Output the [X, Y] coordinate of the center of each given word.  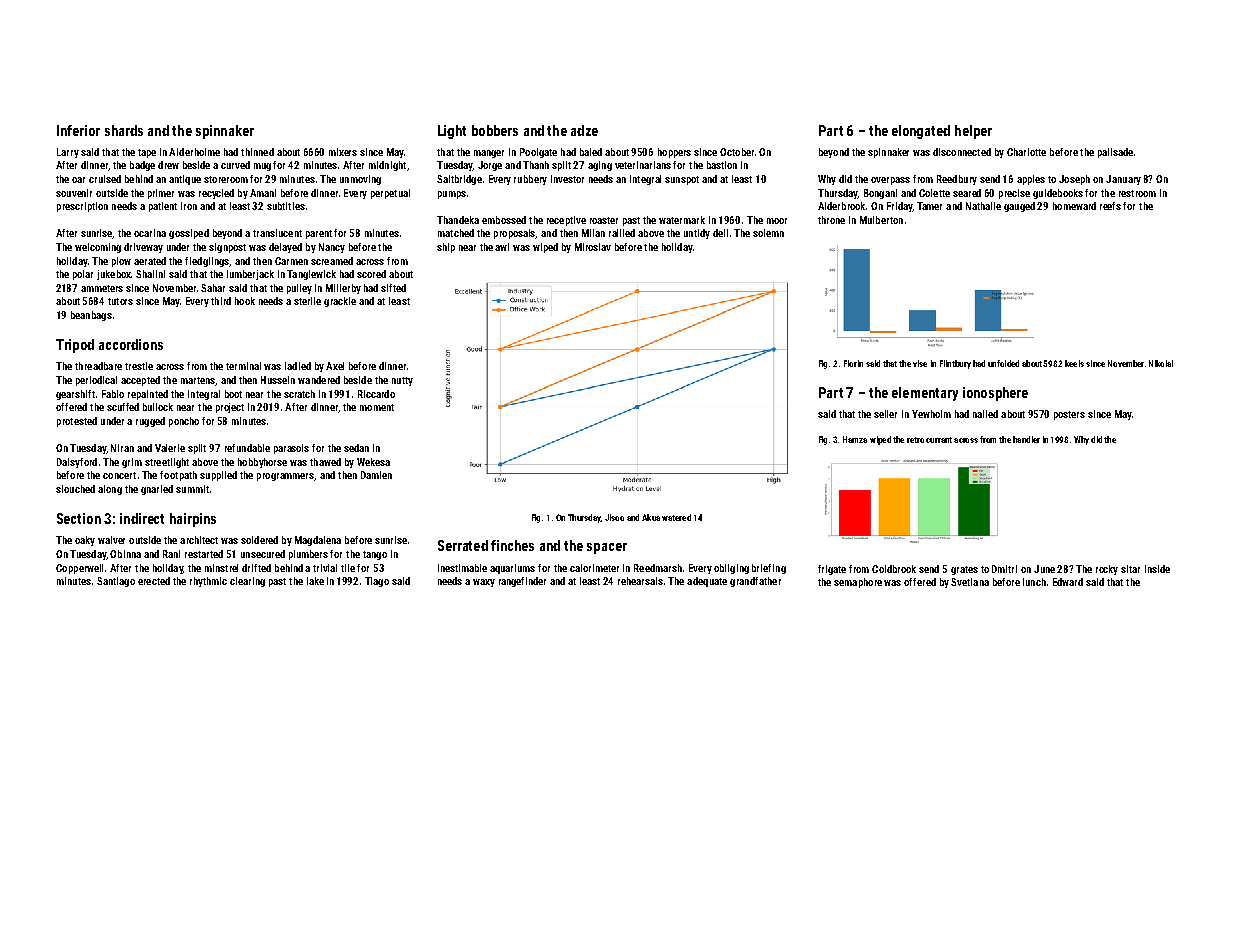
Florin [853, 363]
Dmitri [1004, 569]
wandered [319, 380]
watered [676, 517]
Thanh [536, 165]
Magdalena [318, 541]
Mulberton [881, 220]
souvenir [74, 193]
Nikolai [1161, 363]
